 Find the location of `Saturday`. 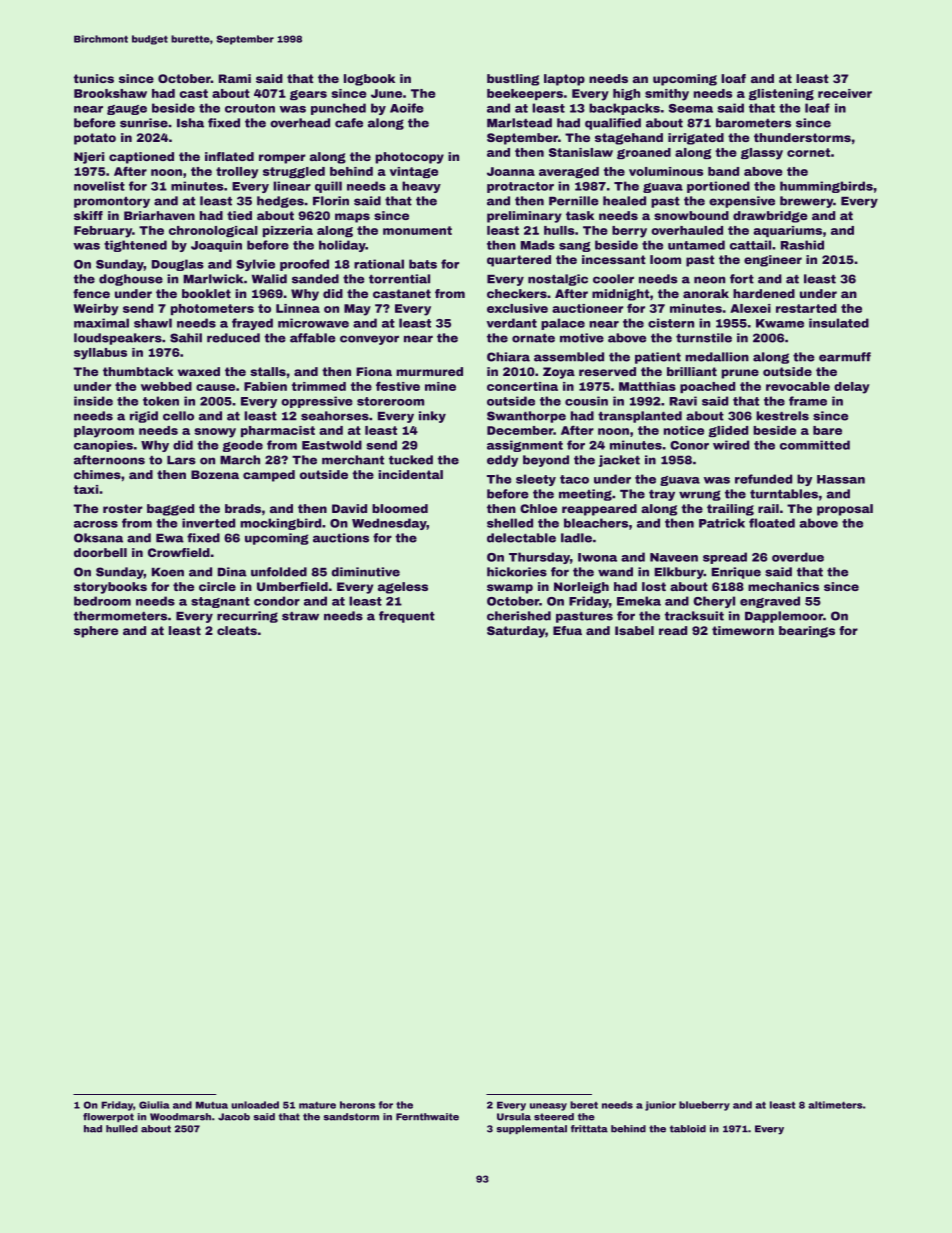

Saturday is located at coordinates (516, 632).
